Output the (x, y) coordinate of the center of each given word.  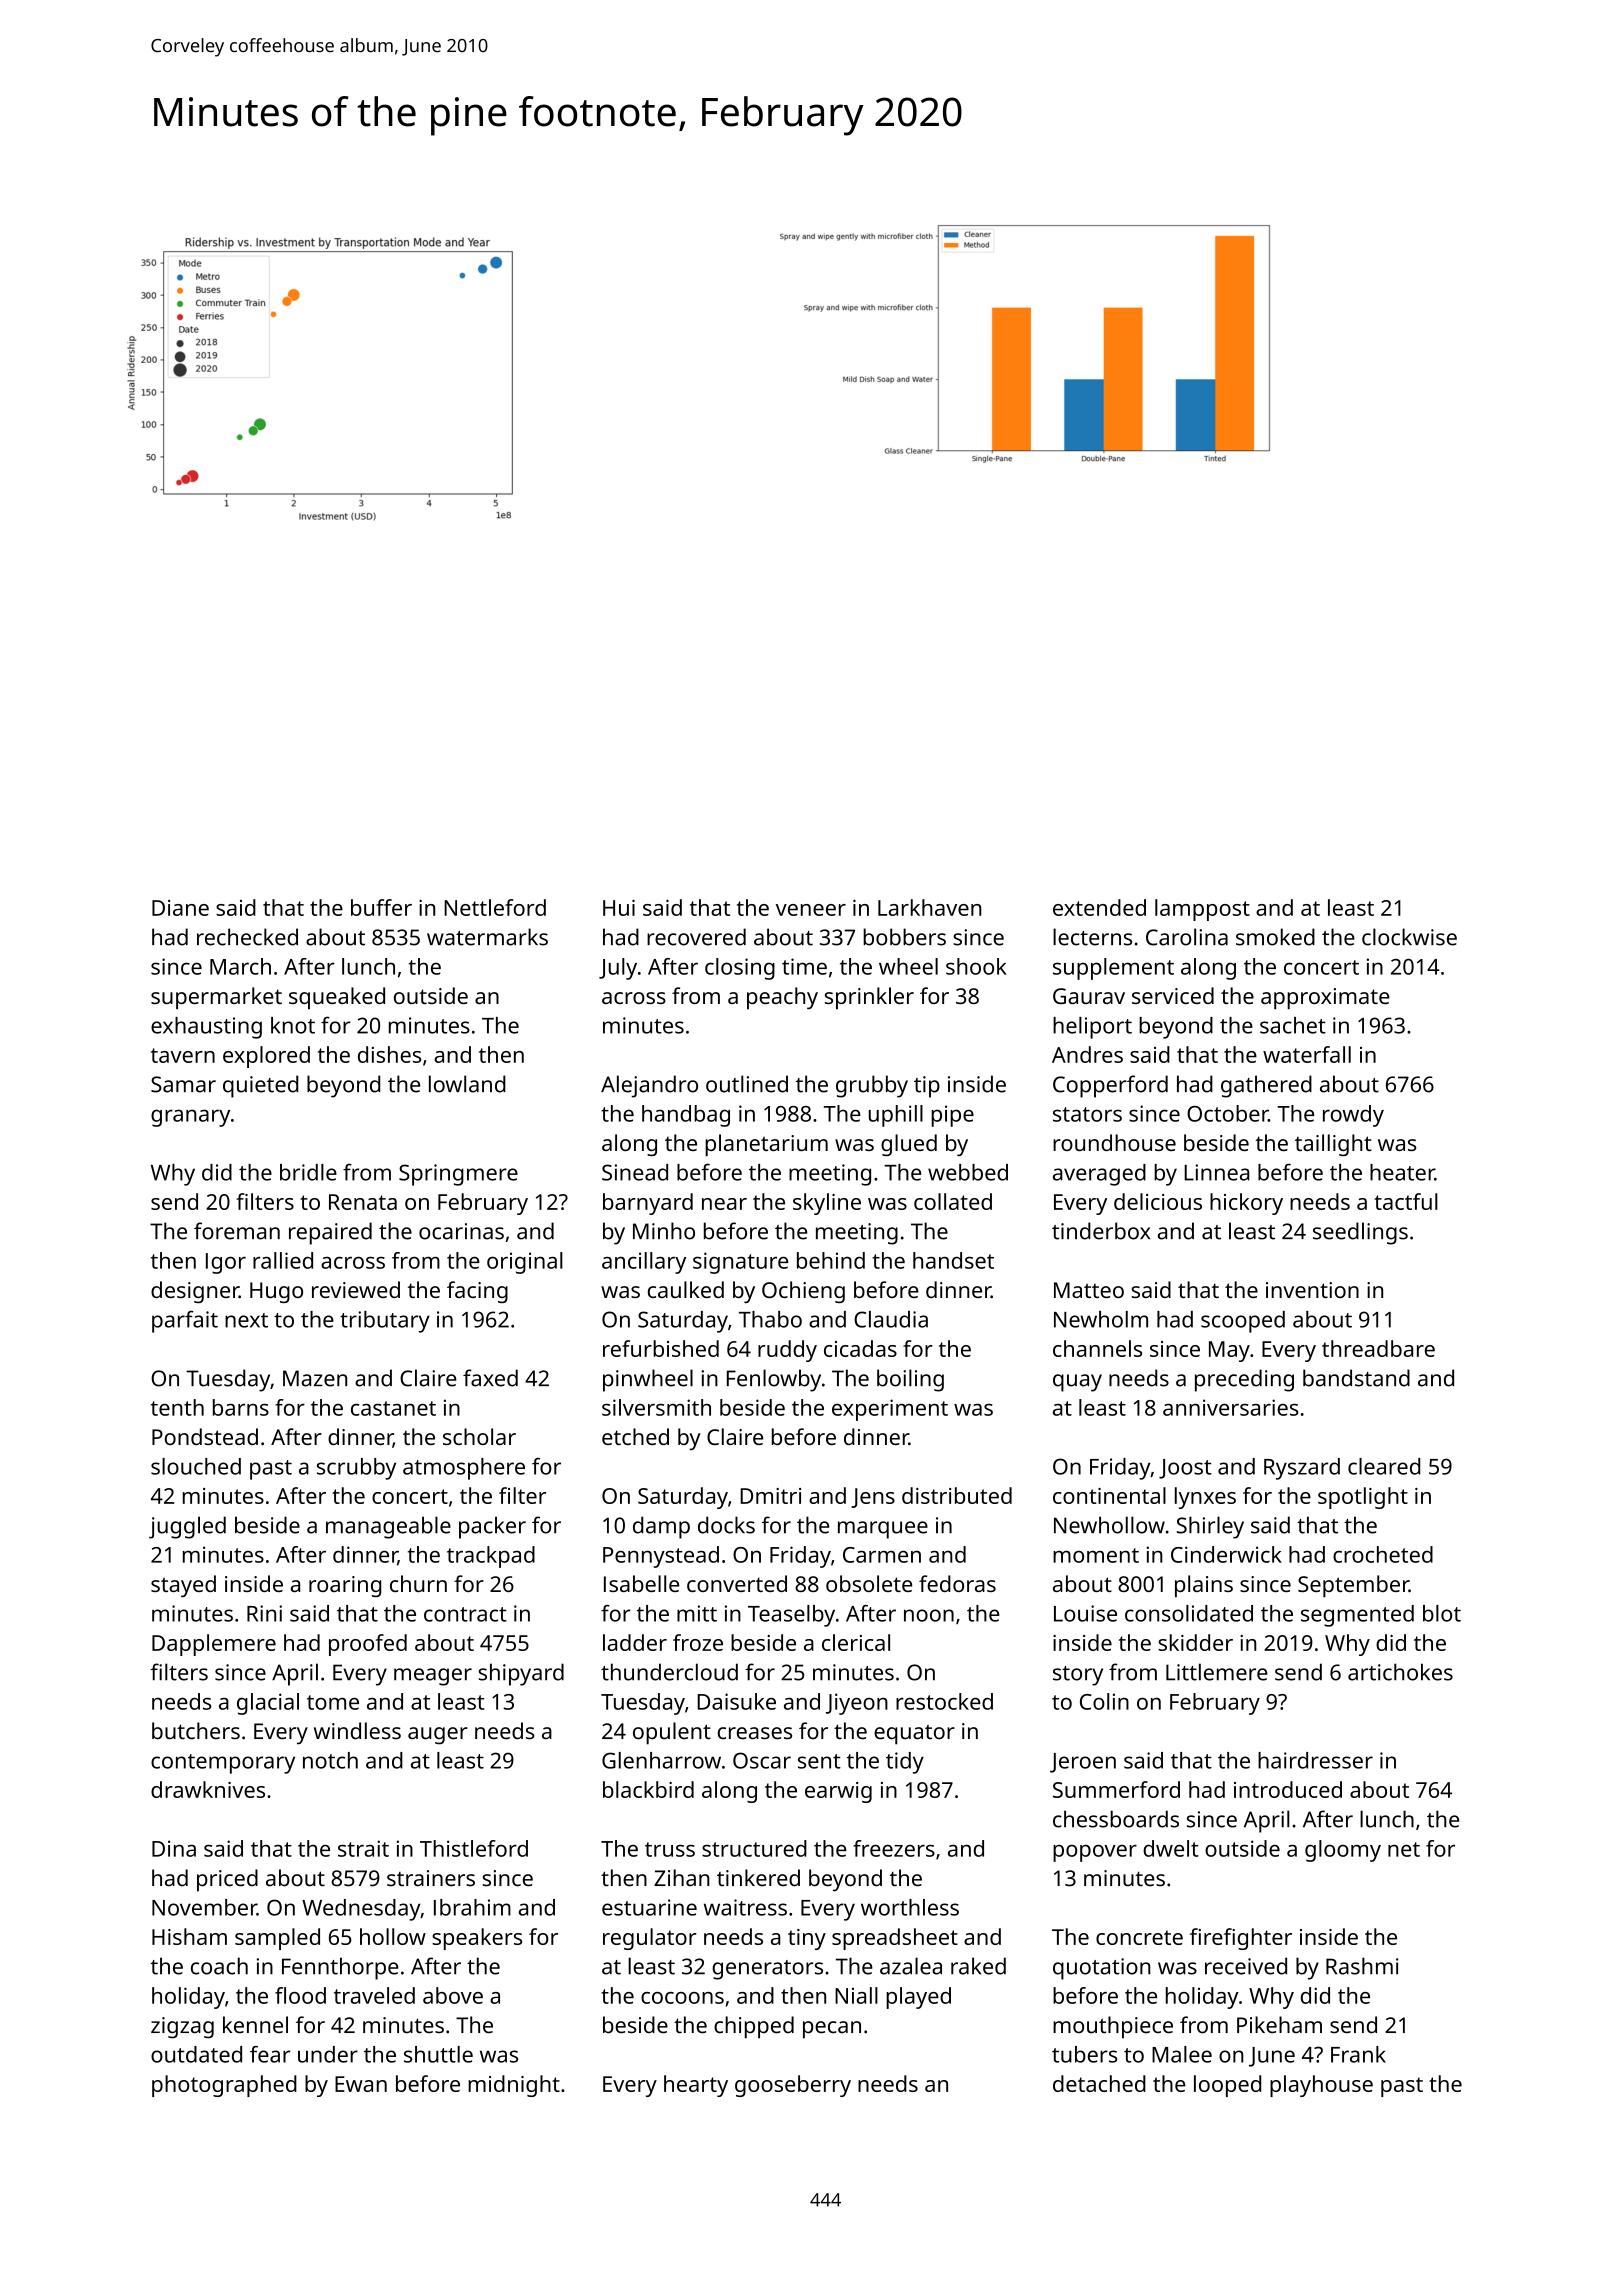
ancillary (644, 1263)
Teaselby (791, 1616)
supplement (1113, 969)
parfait (185, 1321)
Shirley (1210, 1527)
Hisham (189, 1936)
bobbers (904, 937)
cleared (1384, 1466)
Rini (264, 1613)
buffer (381, 907)
